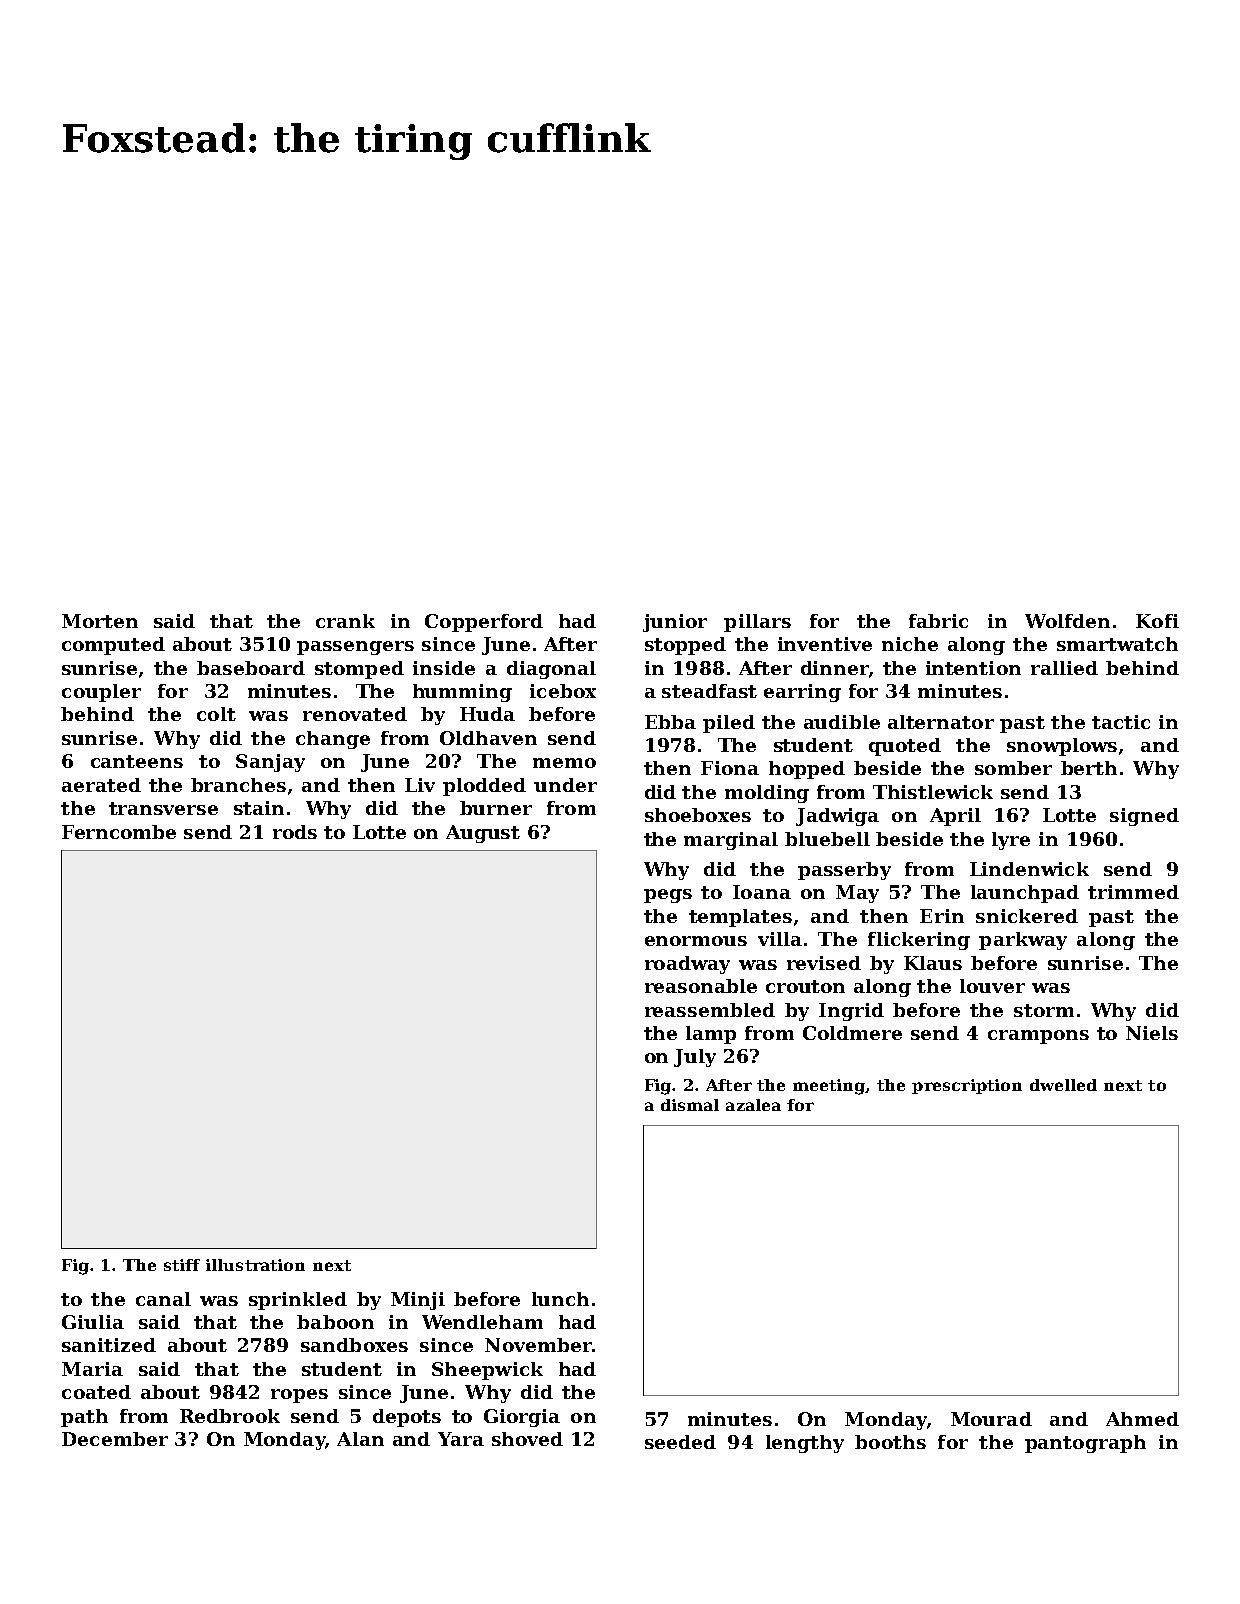 This screenshot has width=1240, height=1604. What do you see at coordinates (560, 1299) in the screenshot?
I see `lunch` at bounding box center [560, 1299].
